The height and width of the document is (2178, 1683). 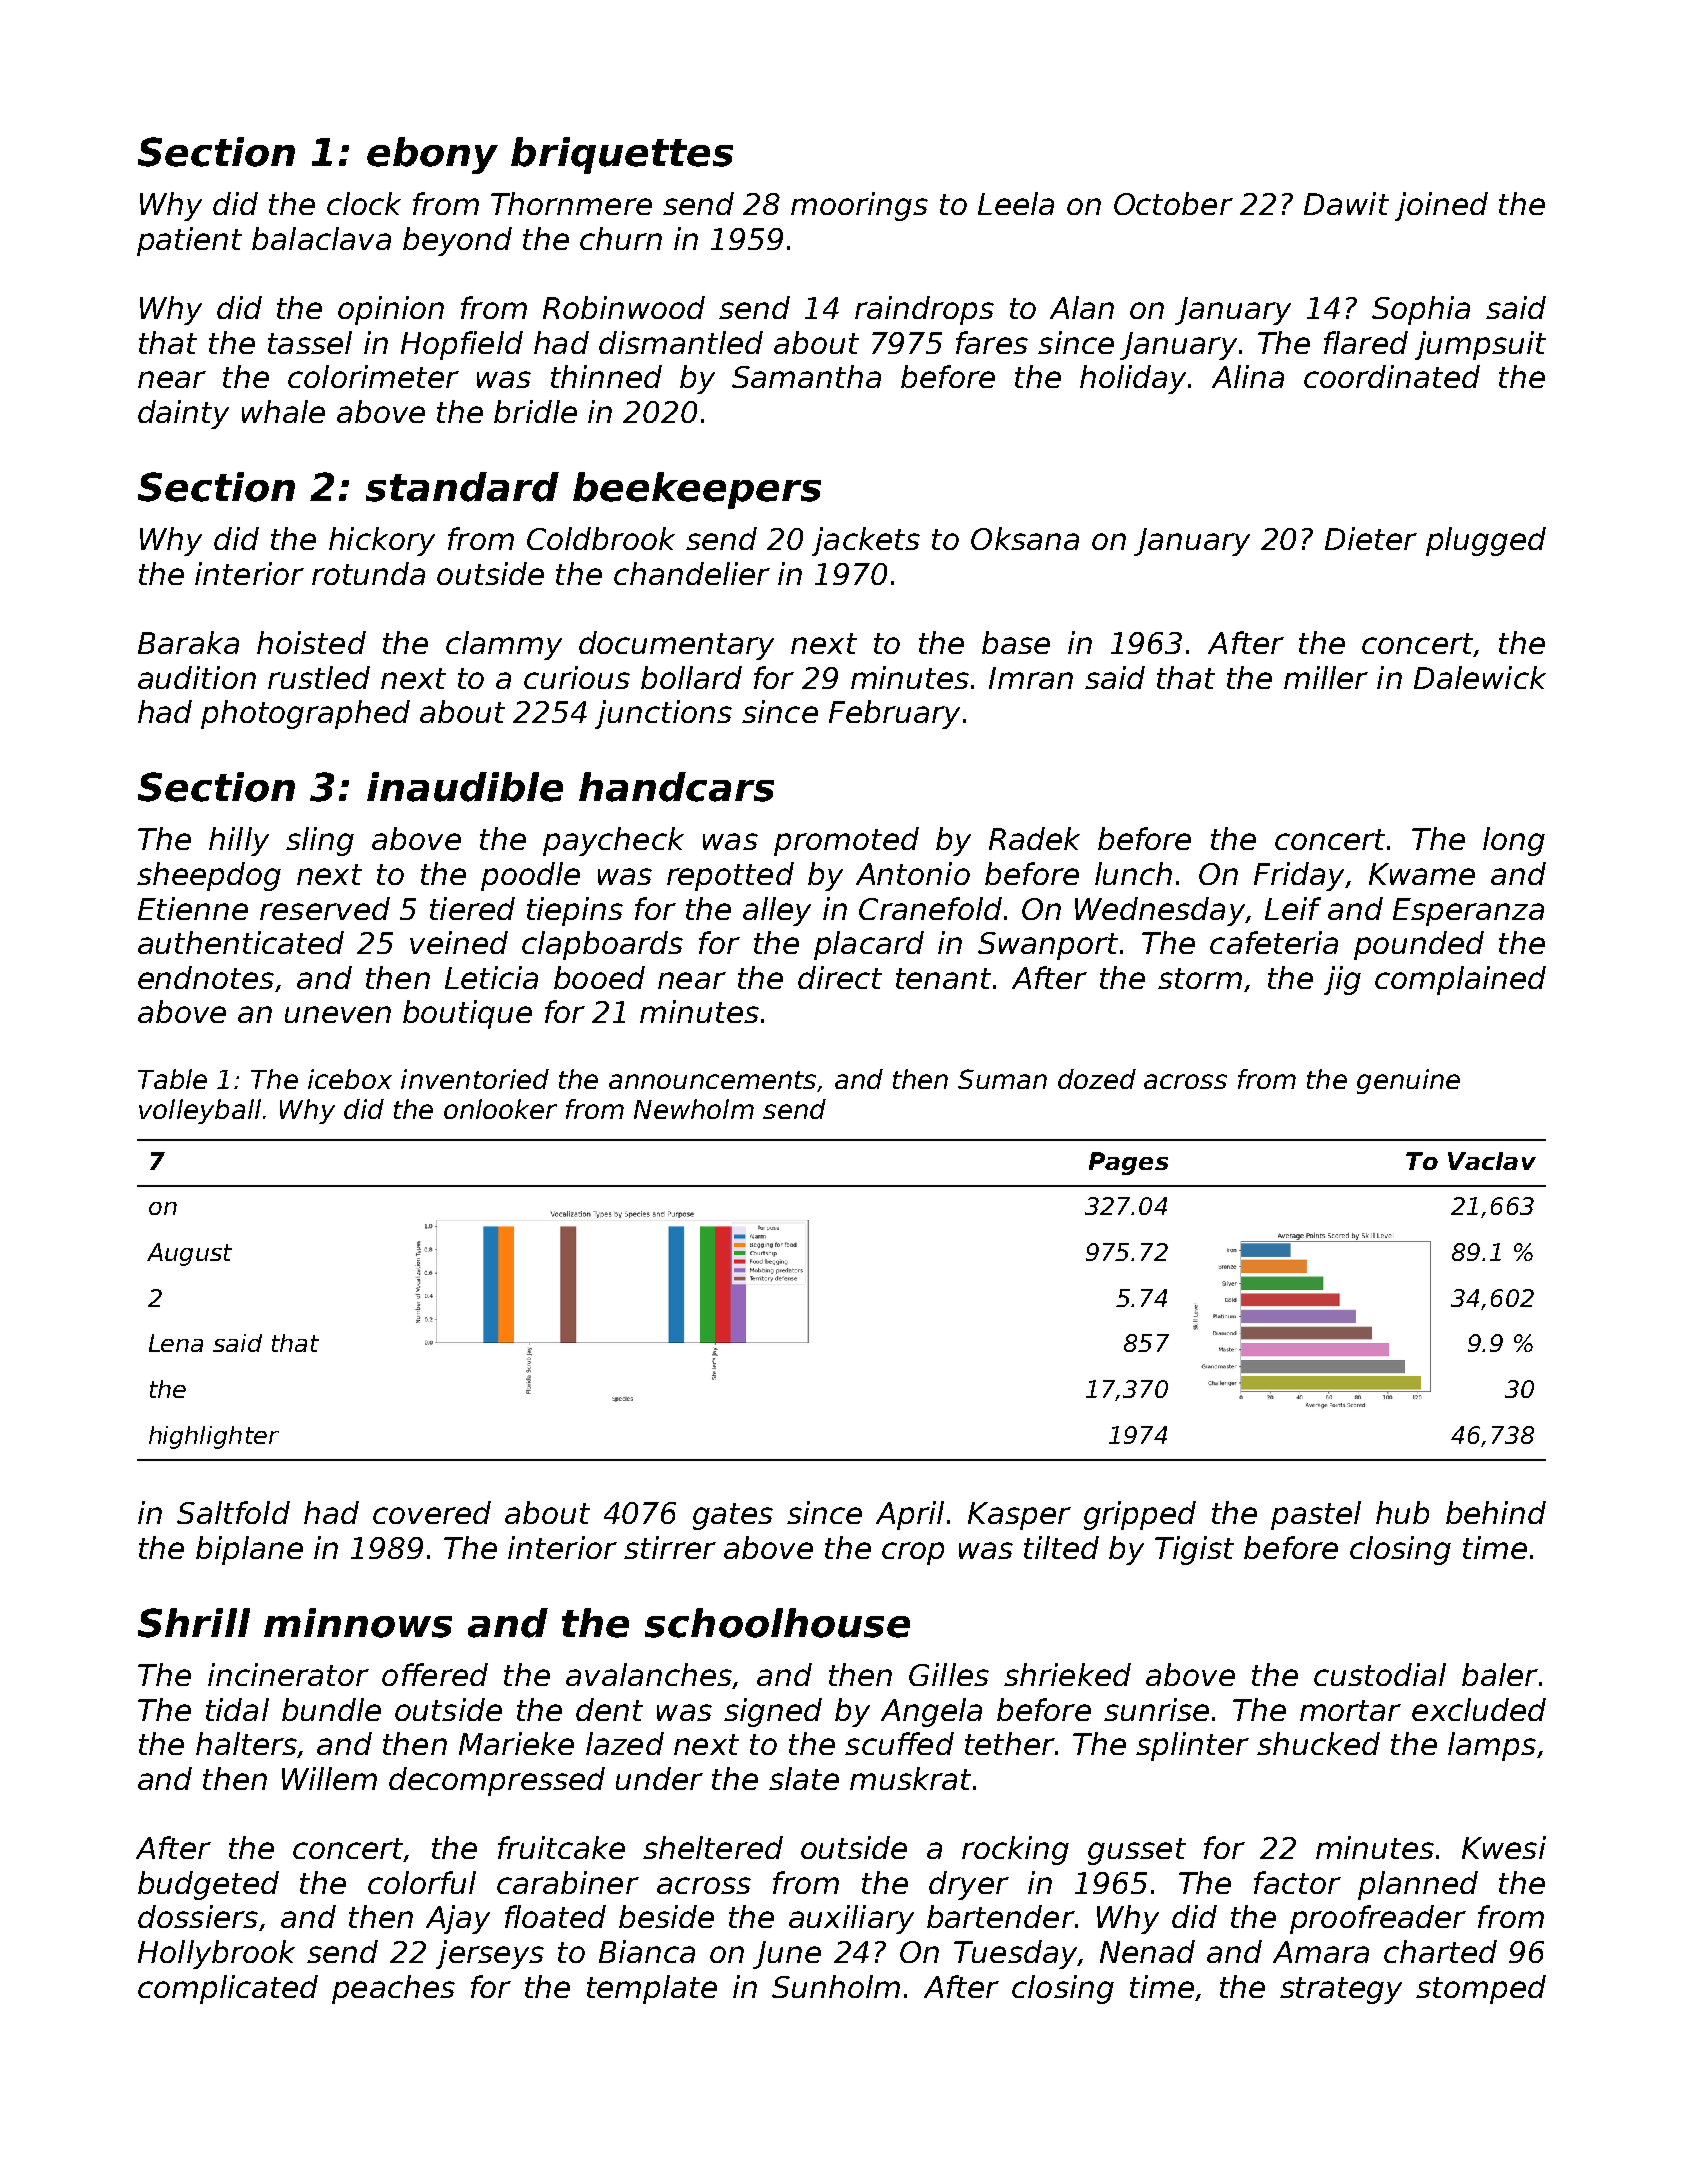 I want to click on holiday, so click(x=1133, y=379).
